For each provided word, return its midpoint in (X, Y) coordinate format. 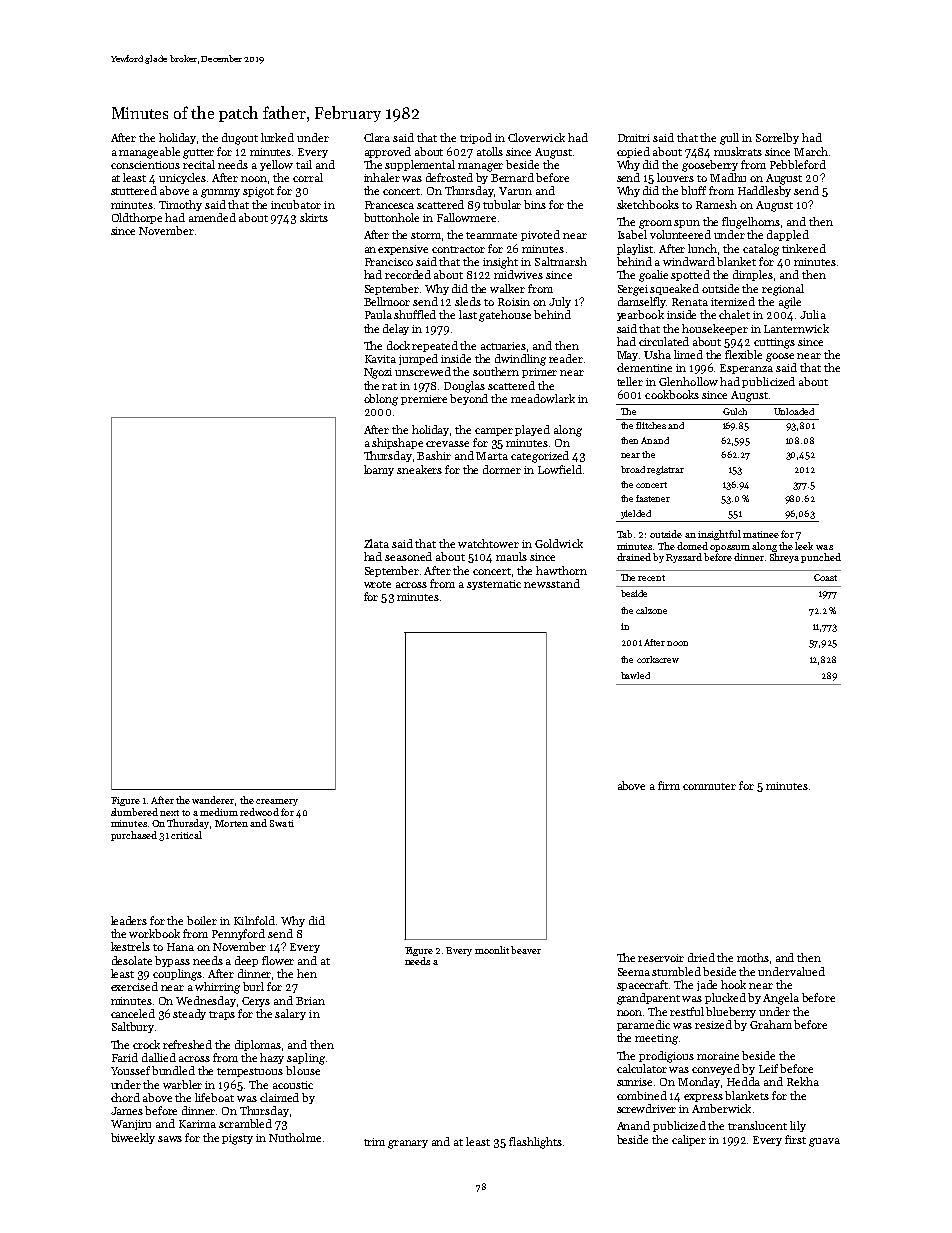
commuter (709, 786)
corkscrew (658, 659)
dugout (240, 139)
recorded (408, 274)
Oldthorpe (137, 218)
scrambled (245, 1123)
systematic (494, 585)
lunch (702, 248)
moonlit (492, 950)
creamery (277, 802)
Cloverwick (536, 137)
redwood (259, 812)
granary (408, 1144)
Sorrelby (777, 138)
